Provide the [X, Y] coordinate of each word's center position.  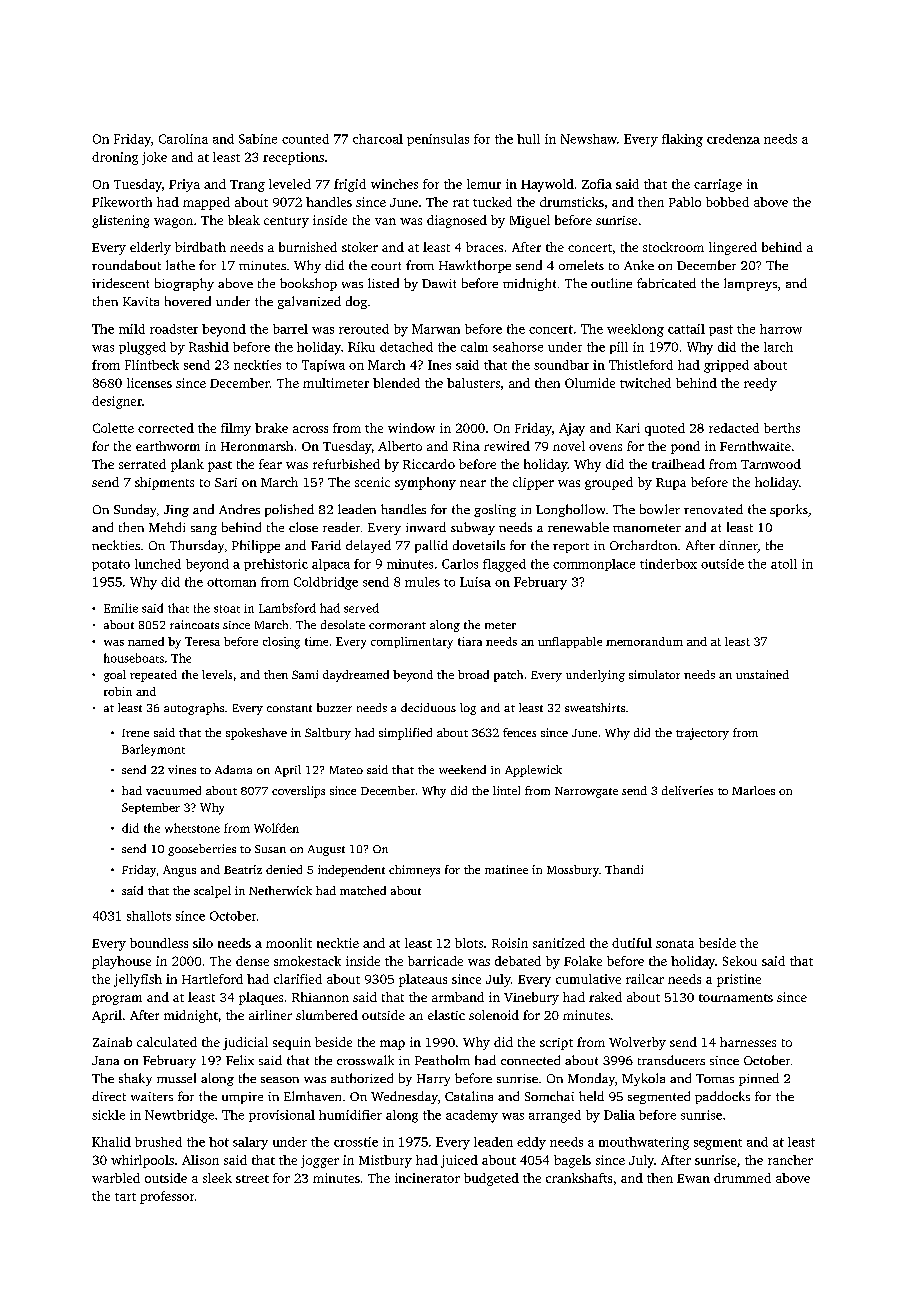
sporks [789, 510]
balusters [473, 383]
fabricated [666, 283]
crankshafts [579, 1178]
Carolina [183, 139]
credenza [733, 139]
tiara [470, 641]
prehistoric [276, 565]
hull [528, 139]
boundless [159, 943]
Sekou [740, 961]
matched [363, 890]
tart [125, 1197]
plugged [142, 348]
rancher [790, 1160]
